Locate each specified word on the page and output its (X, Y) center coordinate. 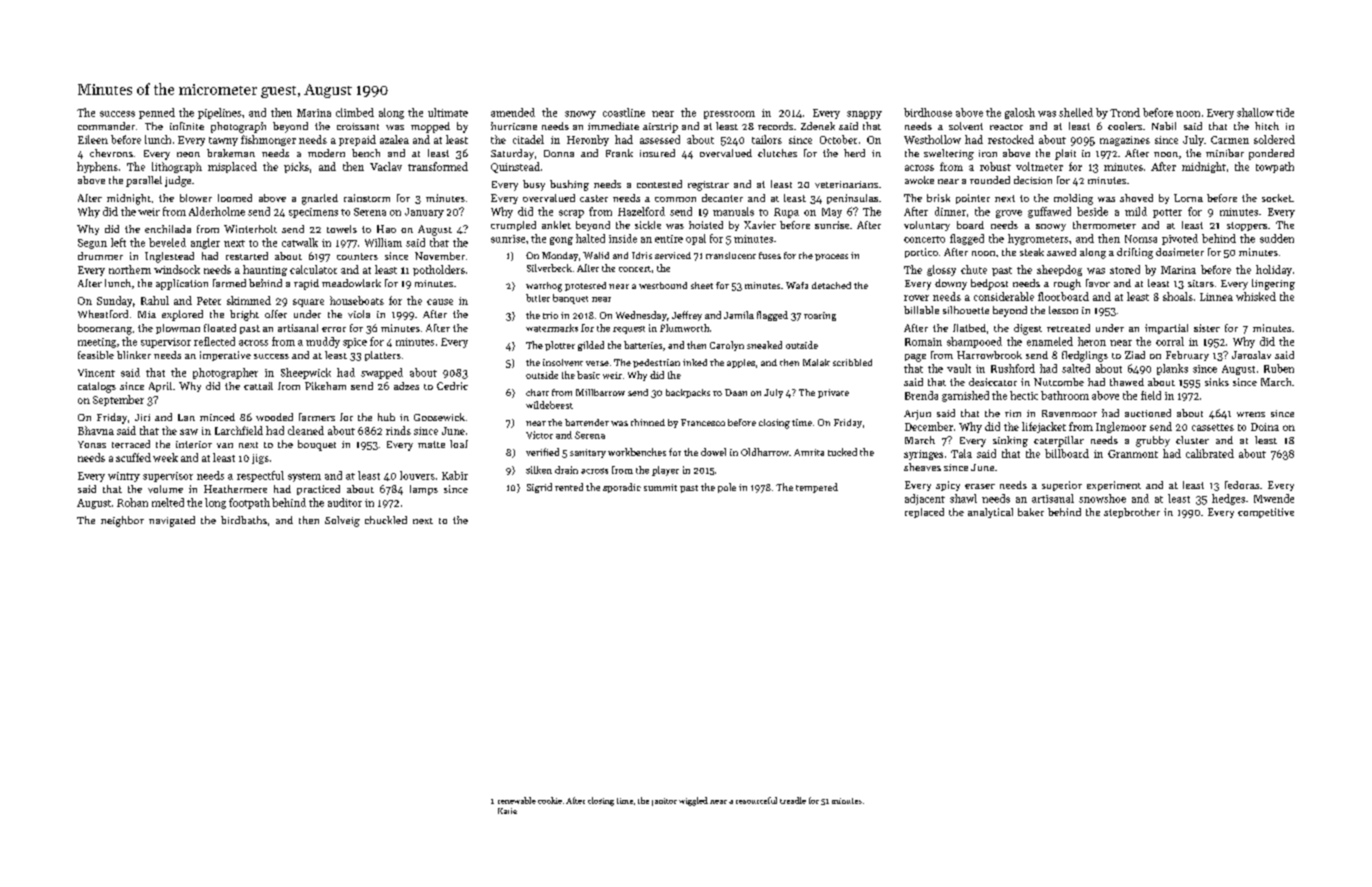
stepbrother (1132, 513)
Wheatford (103, 314)
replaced (924, 513)
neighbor (122, 521)
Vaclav (386, 166)
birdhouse (928, 112)
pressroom (729, 115)
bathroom (1065, 395)
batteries (643, 345)
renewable (517, 800)
